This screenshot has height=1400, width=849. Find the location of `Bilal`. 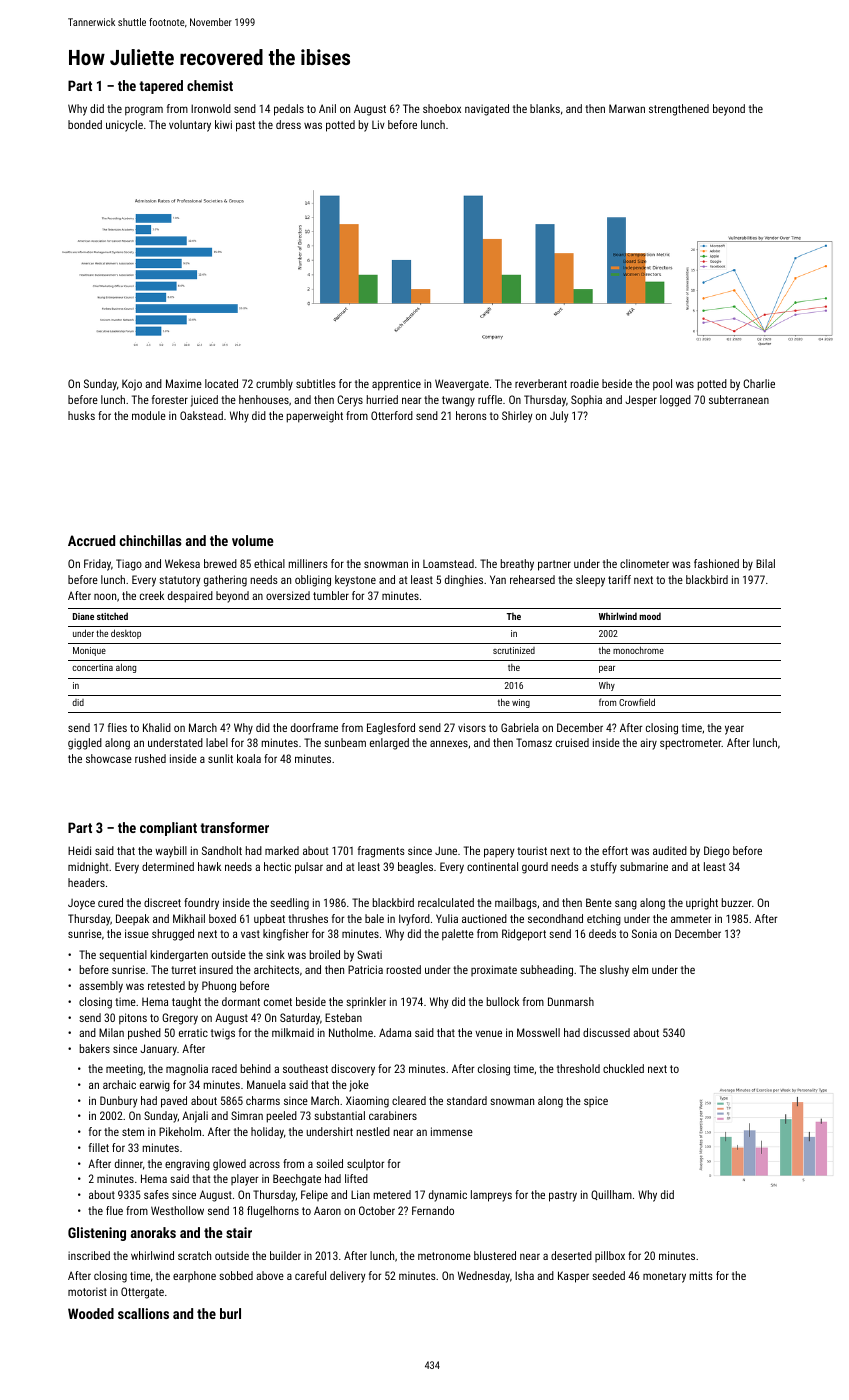

Bilal is located at coordinates (765, 563).
